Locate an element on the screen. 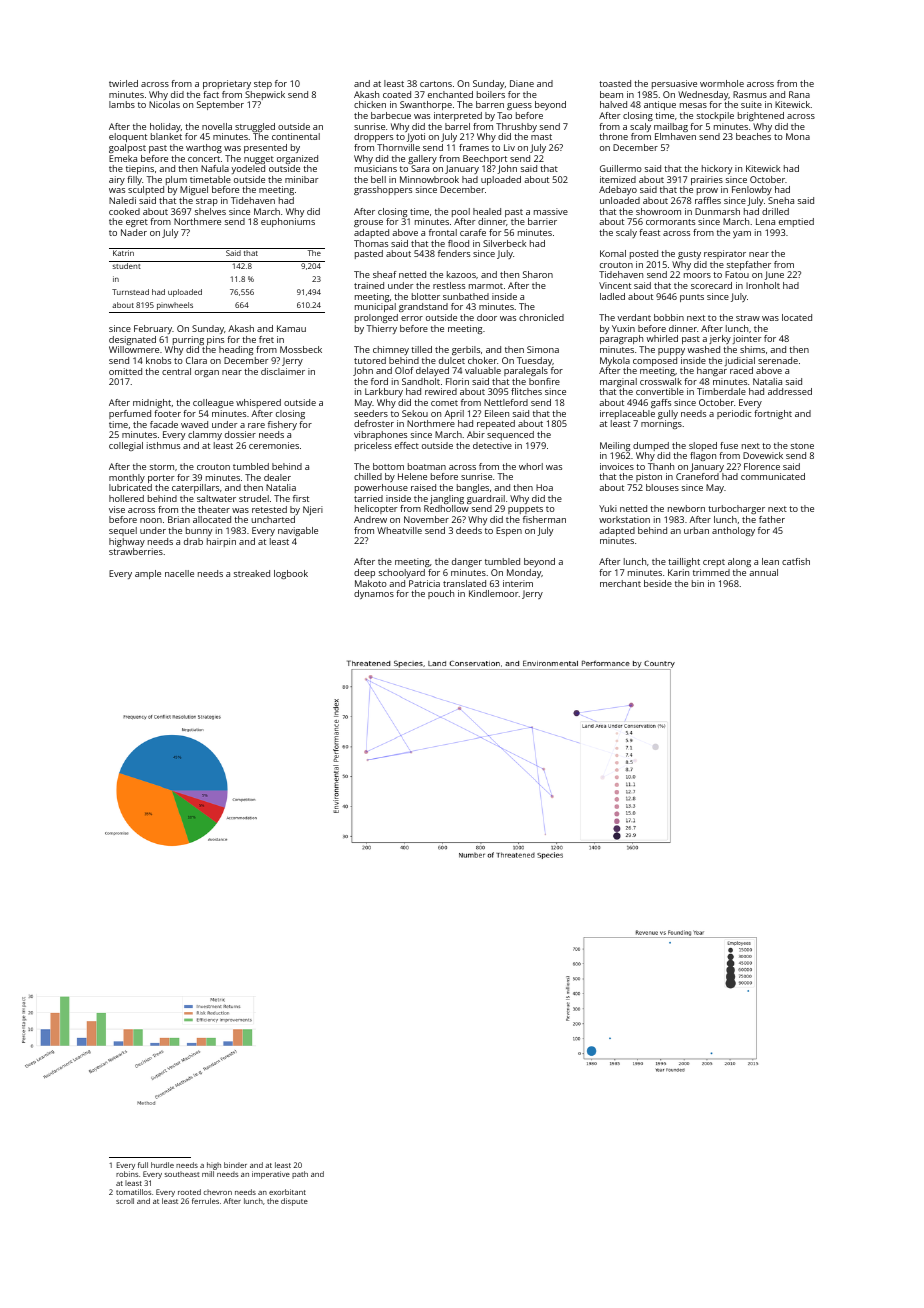 This screenshot has height=1308, width=924. guess is located at coordinates (519, 106).
